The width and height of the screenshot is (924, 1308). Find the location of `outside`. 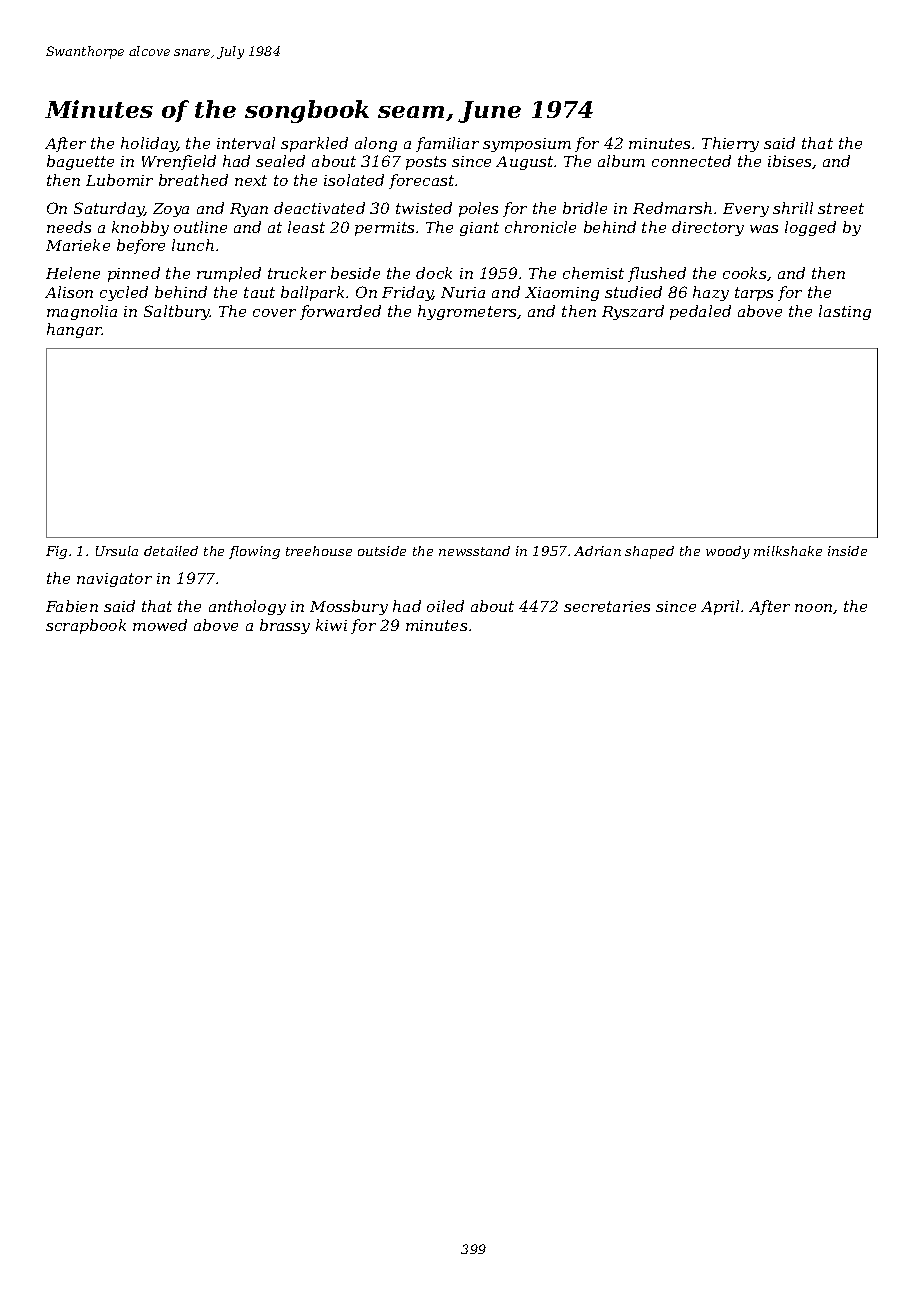

outside is located at coordinates (382, 551).
